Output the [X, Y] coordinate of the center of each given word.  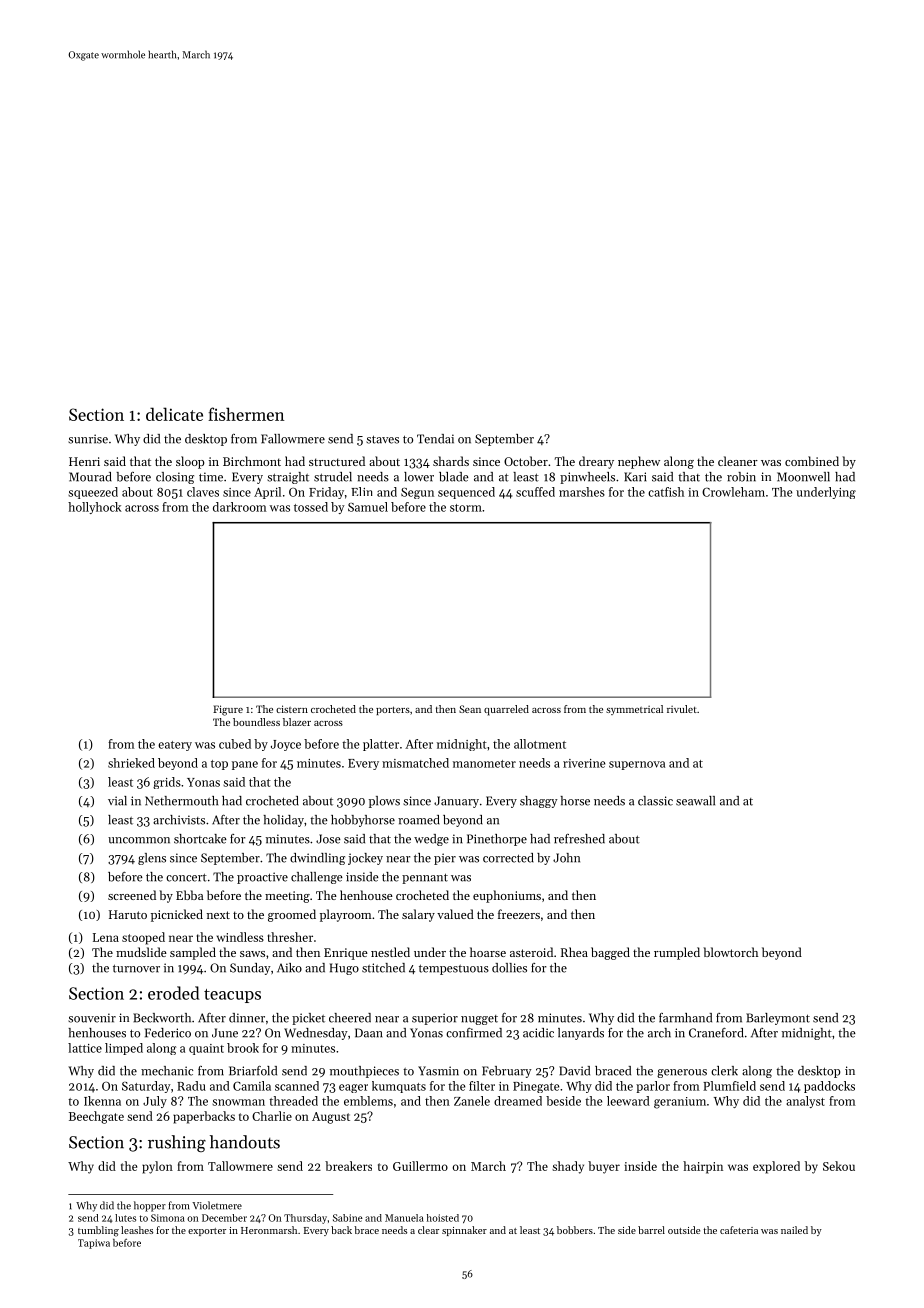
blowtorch [730, 952]
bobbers [575, 1230]
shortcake [200, 839]
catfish [666, 492]
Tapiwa [94, 1244]
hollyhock [95, 508]
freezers [519, 914]
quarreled [506, 710]
